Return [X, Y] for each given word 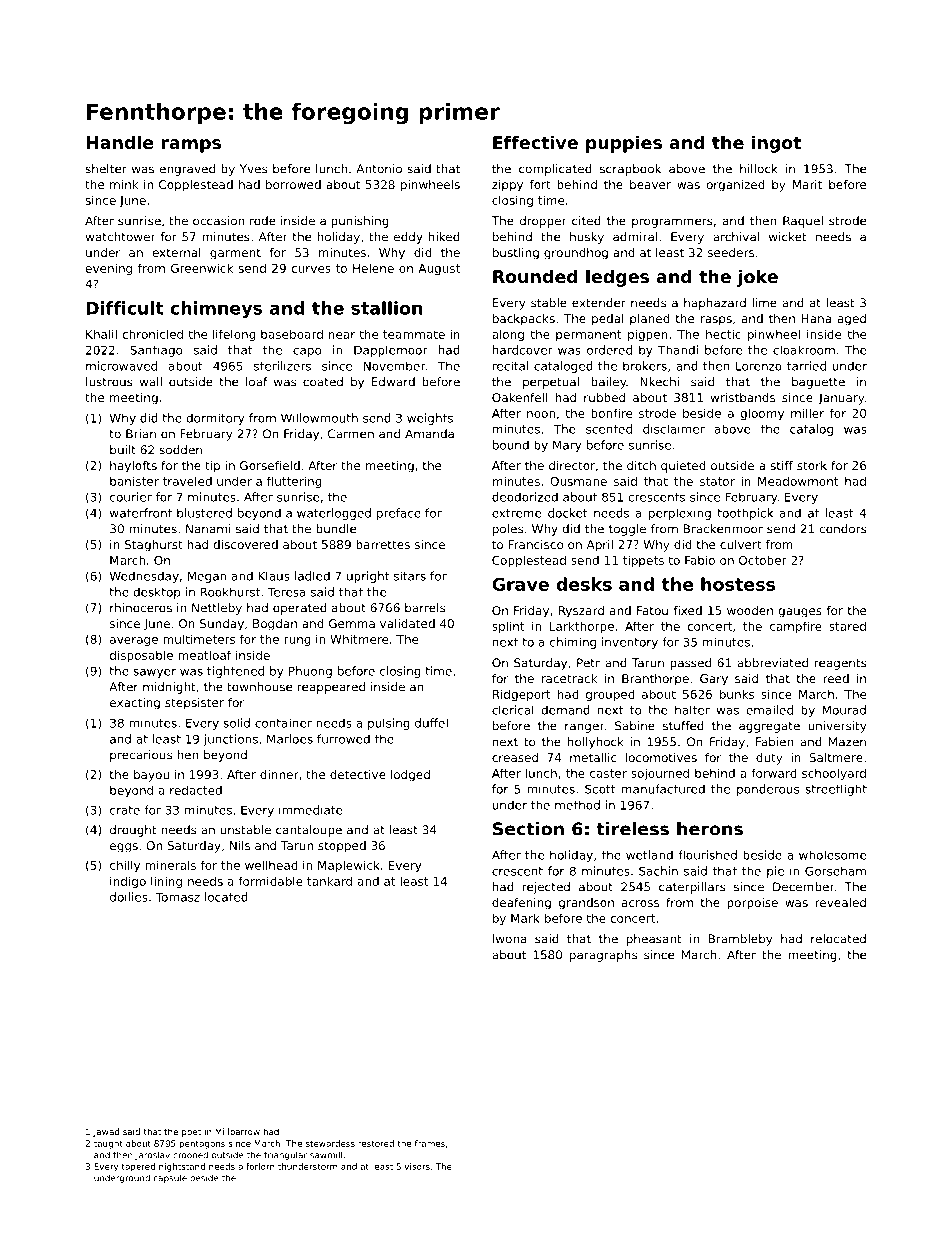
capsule [170, 1178]
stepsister [194, 704]
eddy [408, 238]
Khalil [101, 334]
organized [735, 186]
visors [417, 1166]
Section [528, 829]
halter [692, 710]
